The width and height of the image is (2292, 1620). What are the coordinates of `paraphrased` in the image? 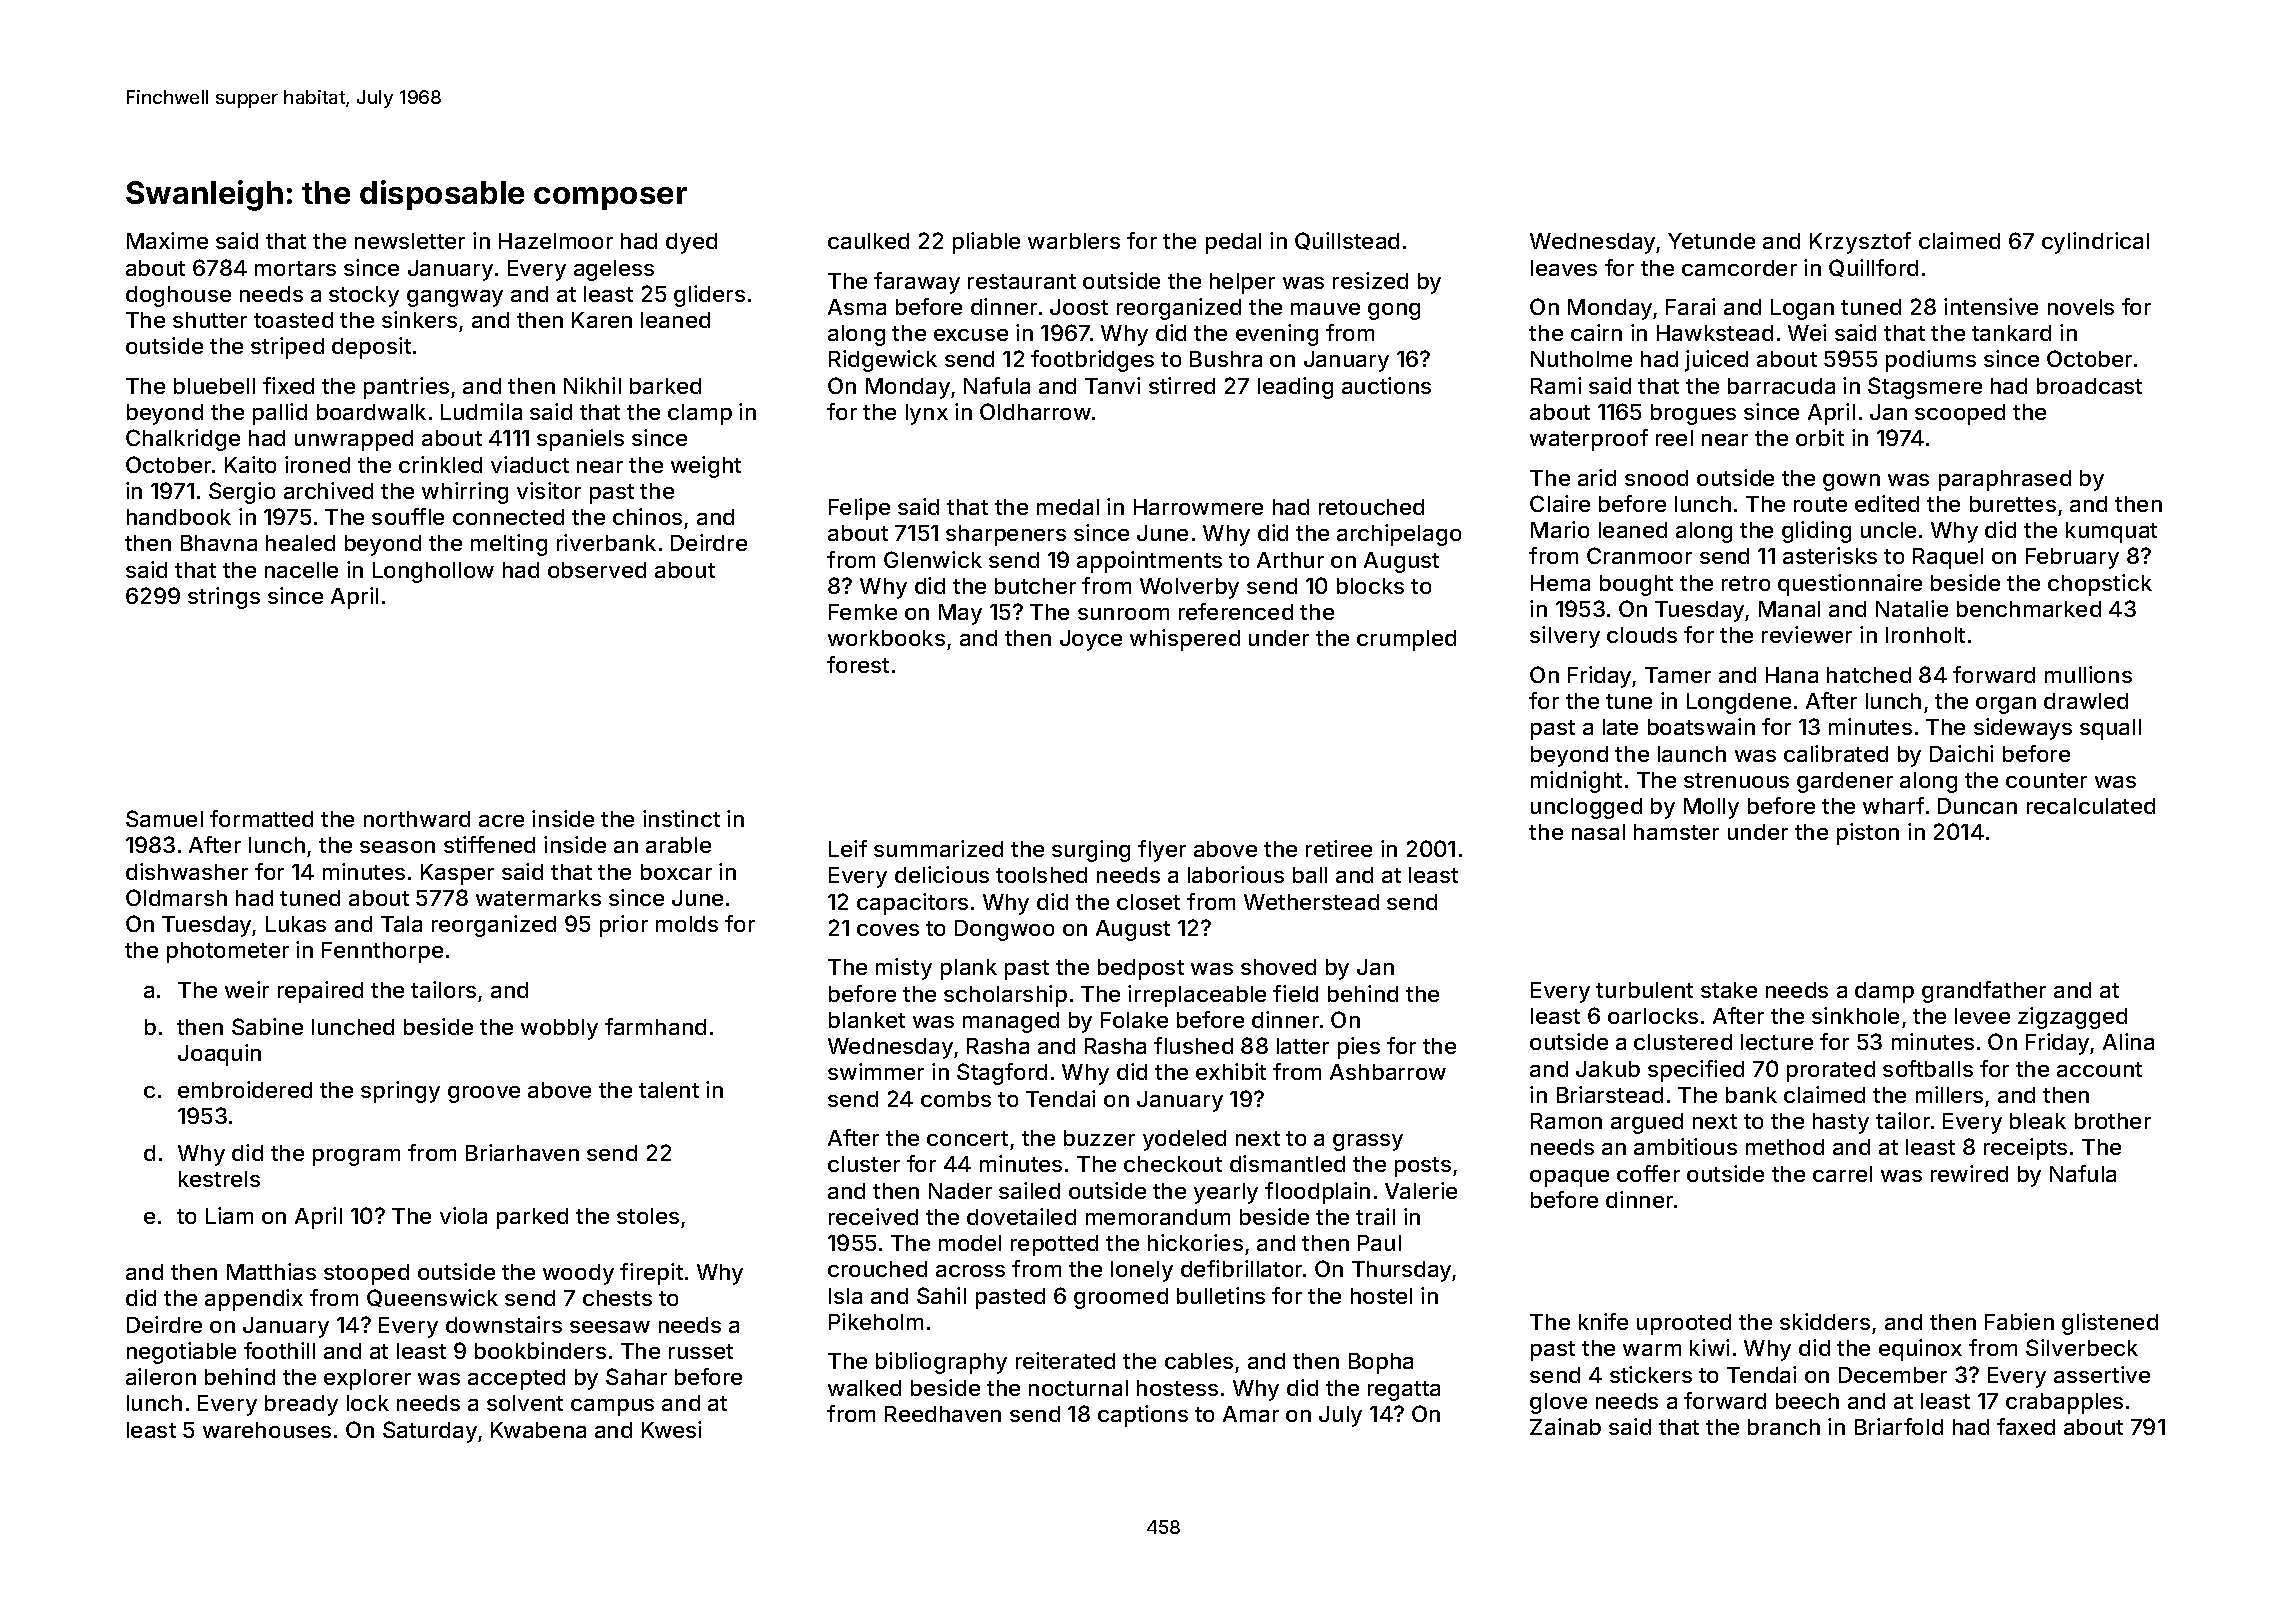 It's located at (2005, 480).
